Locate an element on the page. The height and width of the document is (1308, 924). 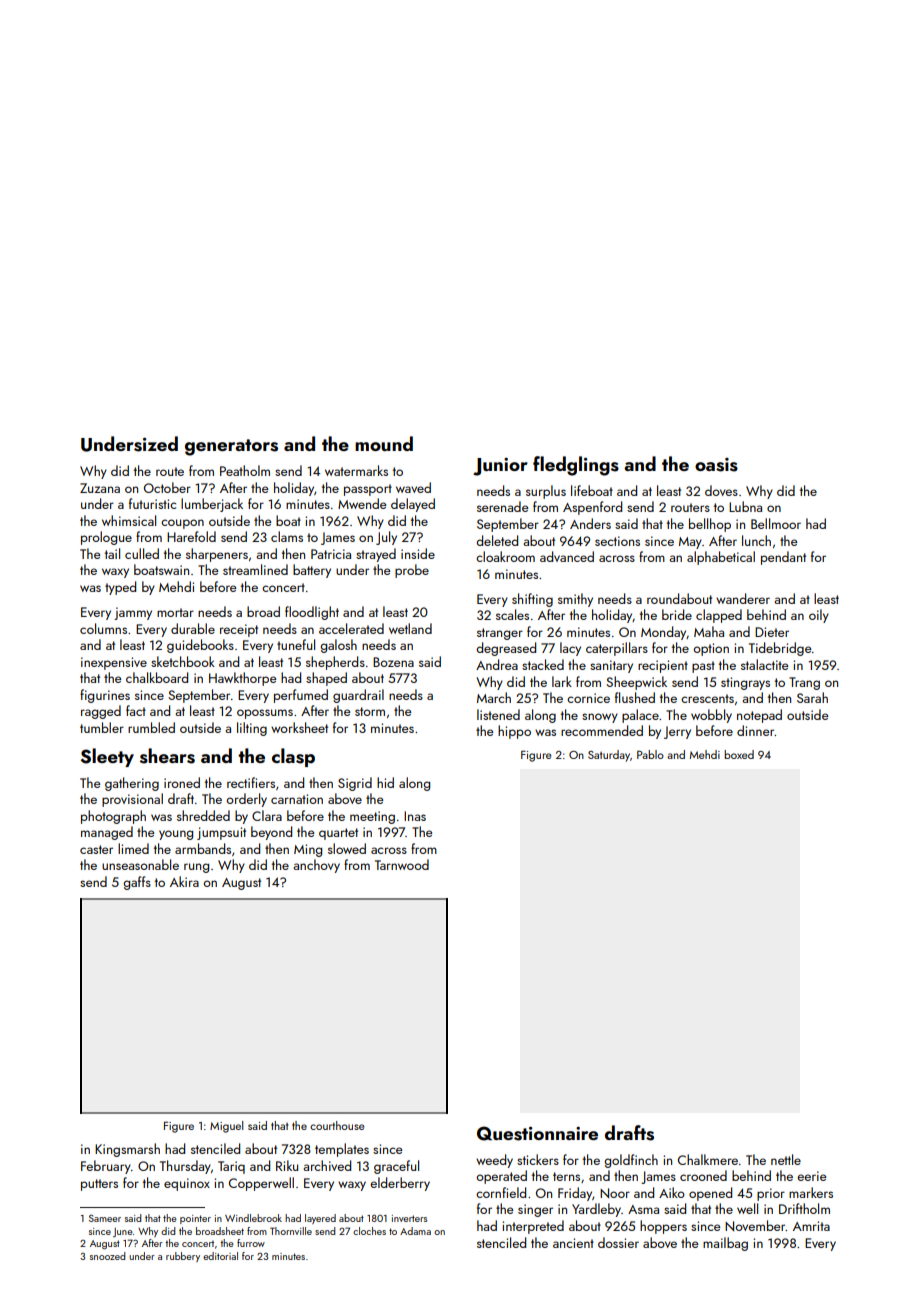
Thornville is located at coordinates (291, 1231).
